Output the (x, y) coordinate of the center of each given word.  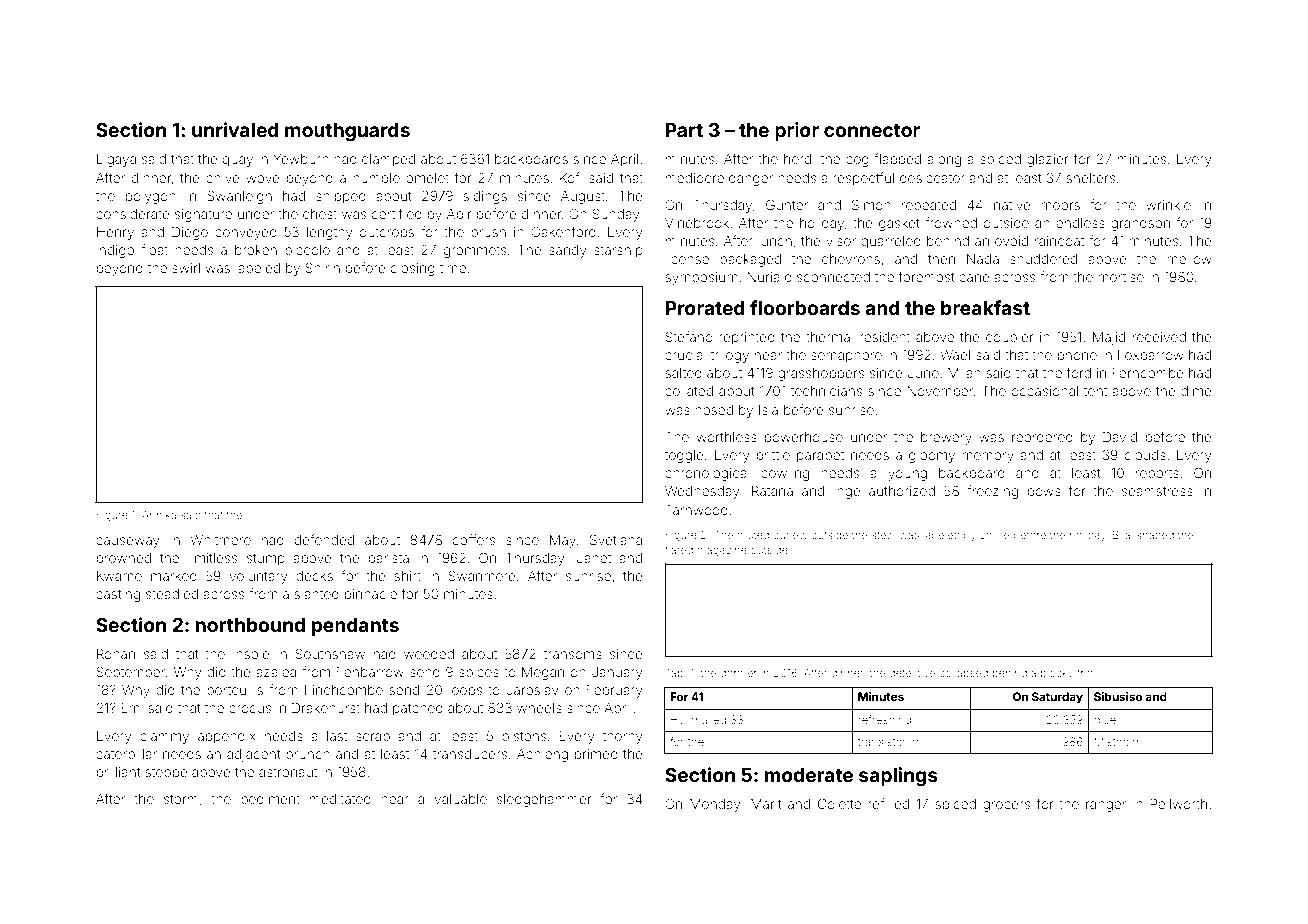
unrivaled (235, 129)
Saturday (1057, 698)
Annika (159, 515)
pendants (355, 627)
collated (689, 391)
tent (1095, 391)
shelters (1090, 178)
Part (684, 130)
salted (683, 373)
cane (974, 278)
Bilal (1123, 534)
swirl (186, 268)
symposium (701, 278)
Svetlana (616, 539)
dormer (738, 673)
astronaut (288, 772)
